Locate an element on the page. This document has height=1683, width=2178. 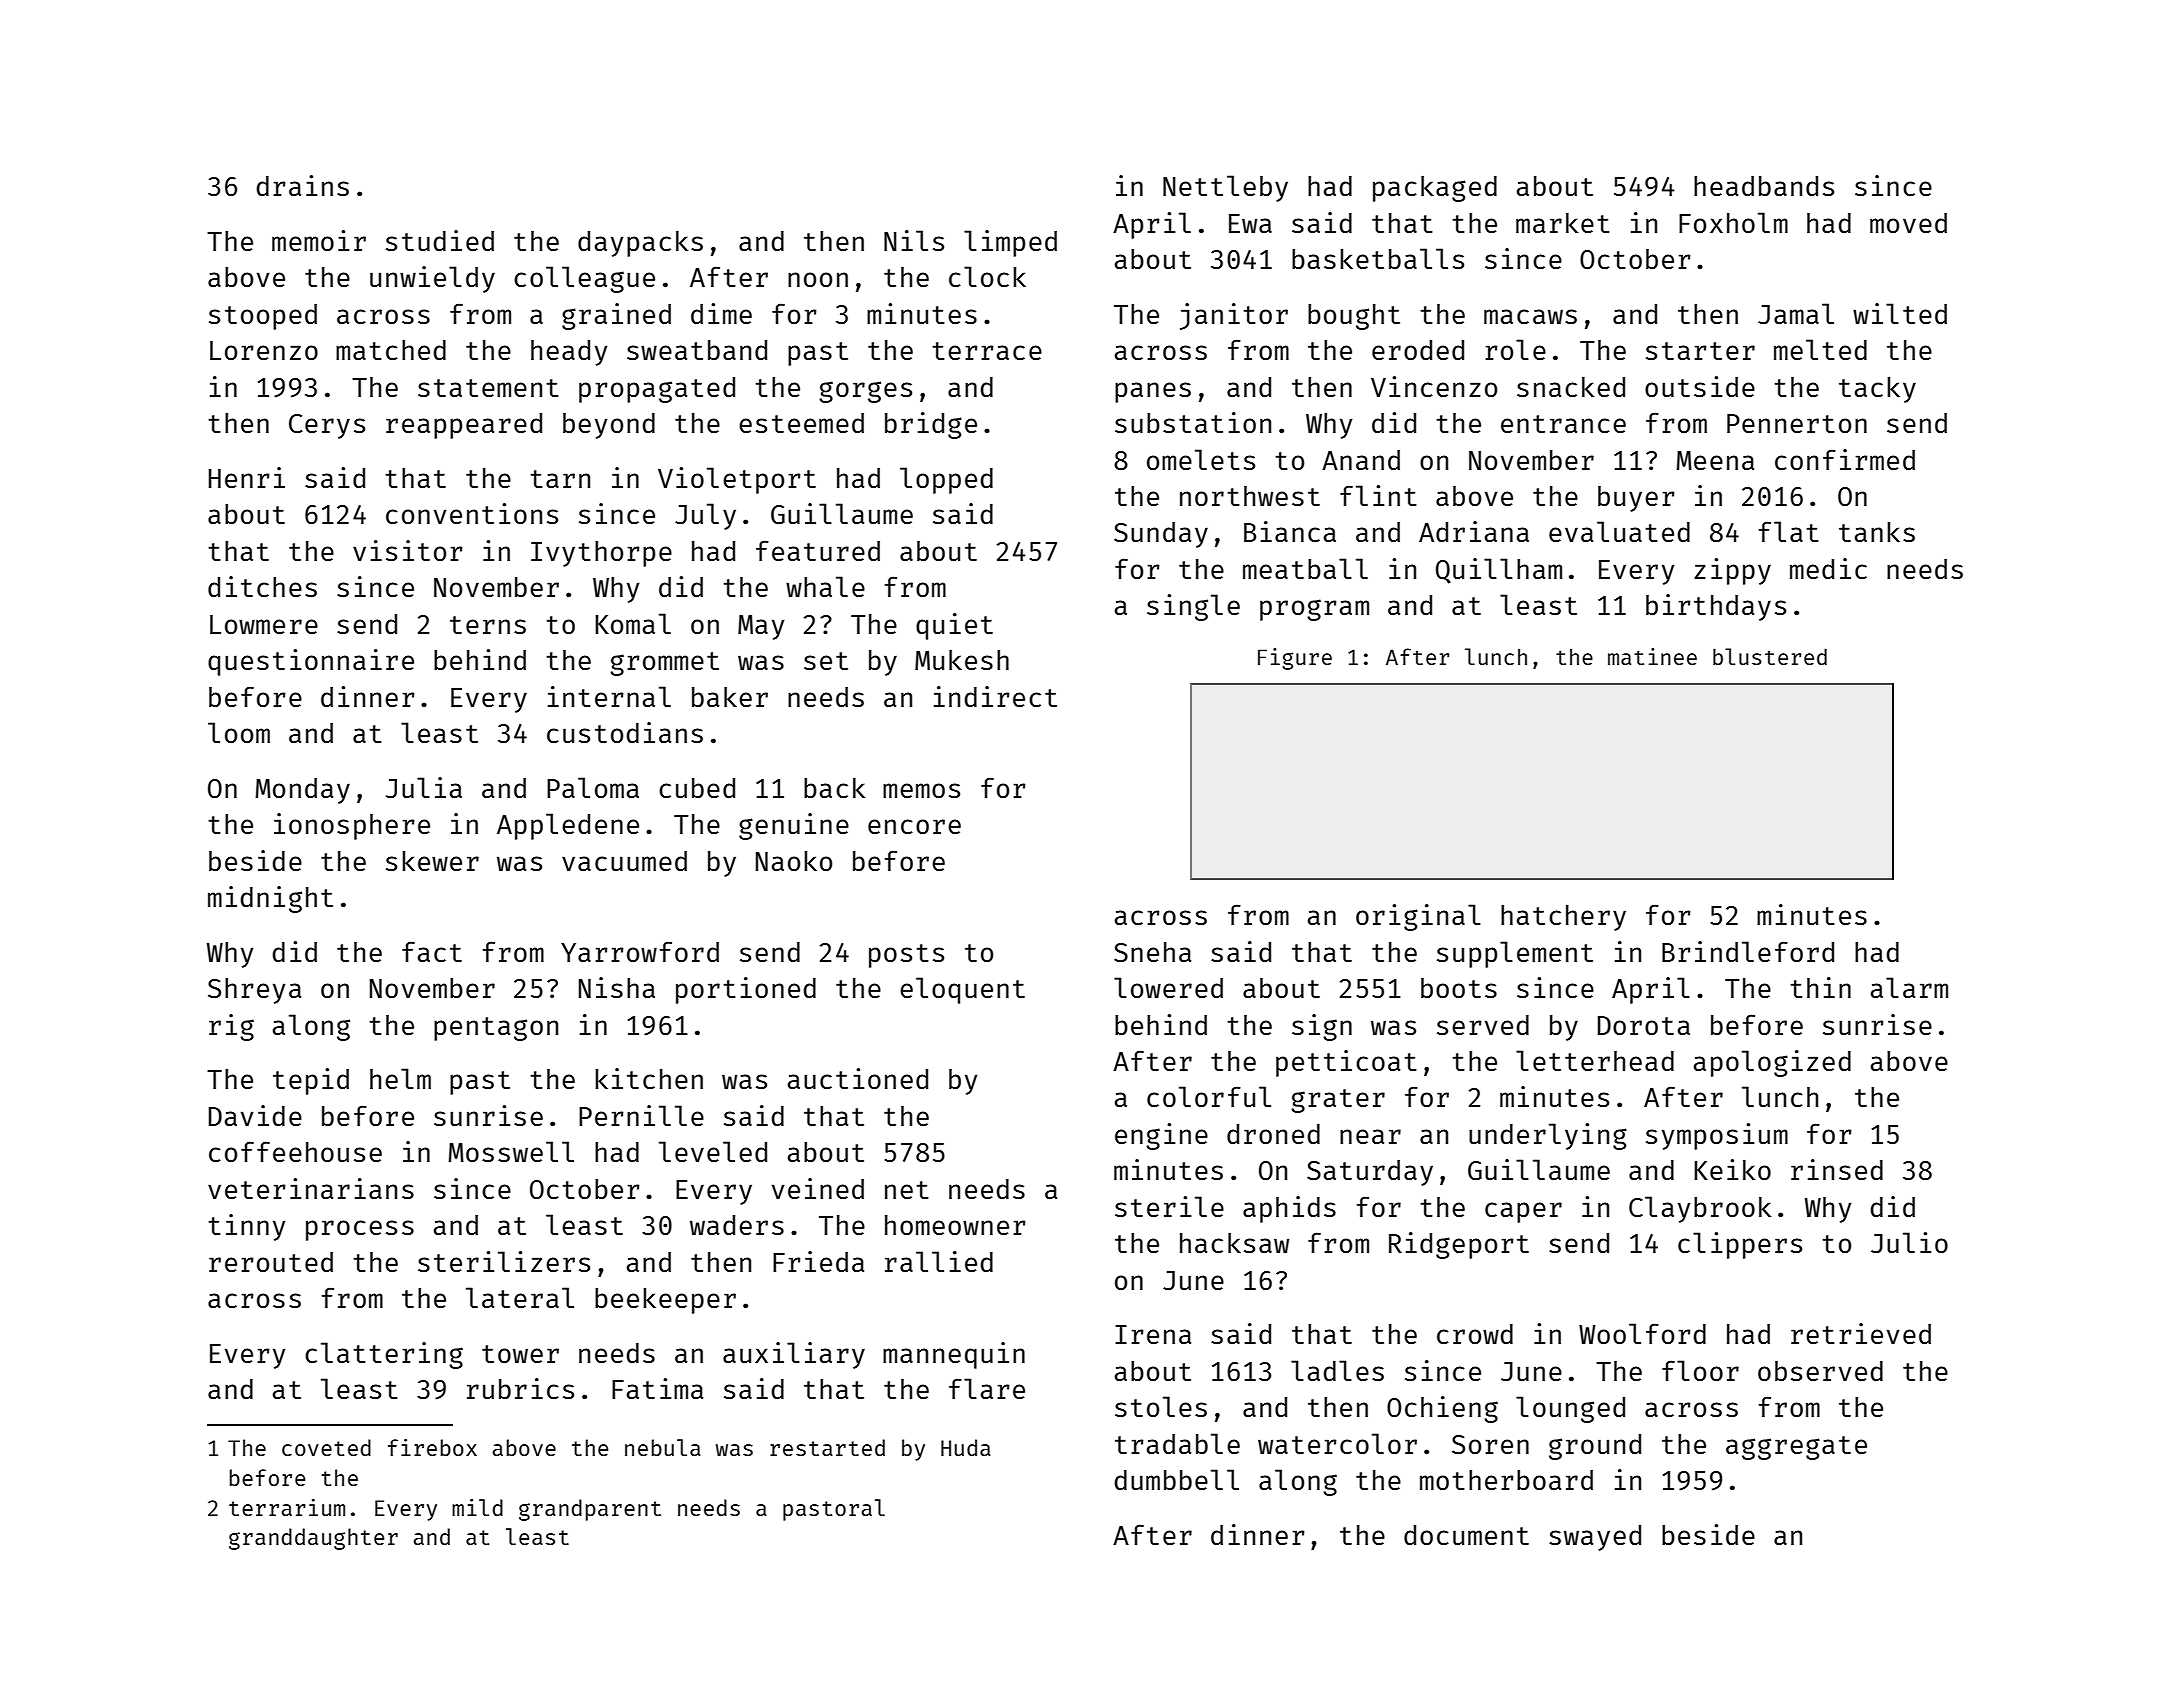
Ewa is located at coordinates (1250, 223).
